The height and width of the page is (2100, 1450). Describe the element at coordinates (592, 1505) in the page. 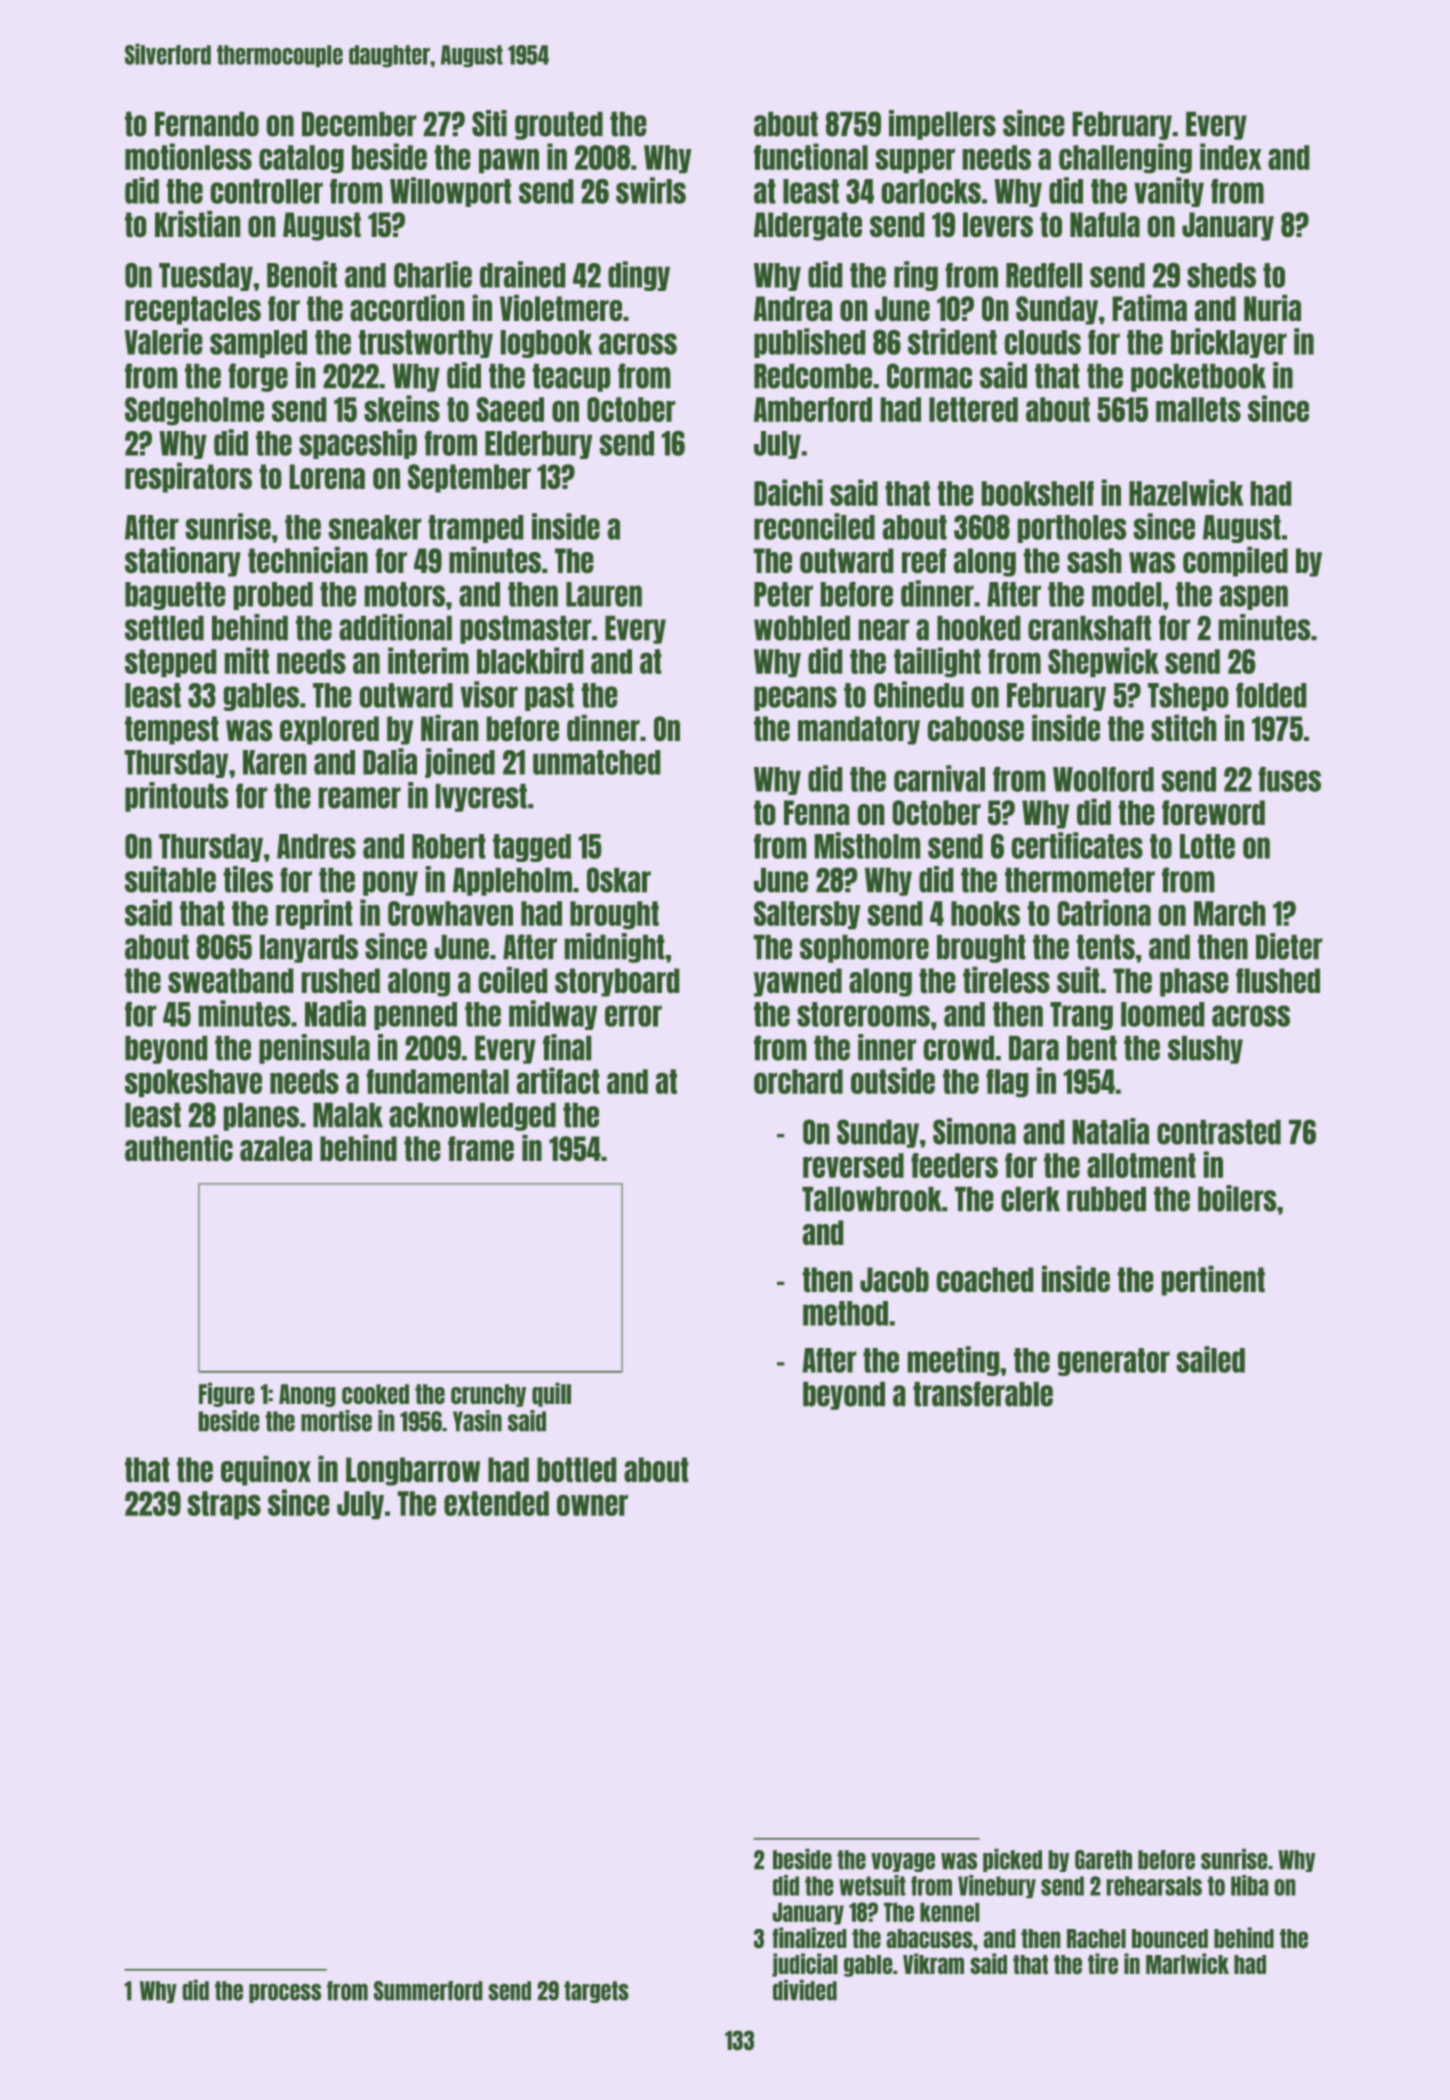

I see `owner` at that location.
